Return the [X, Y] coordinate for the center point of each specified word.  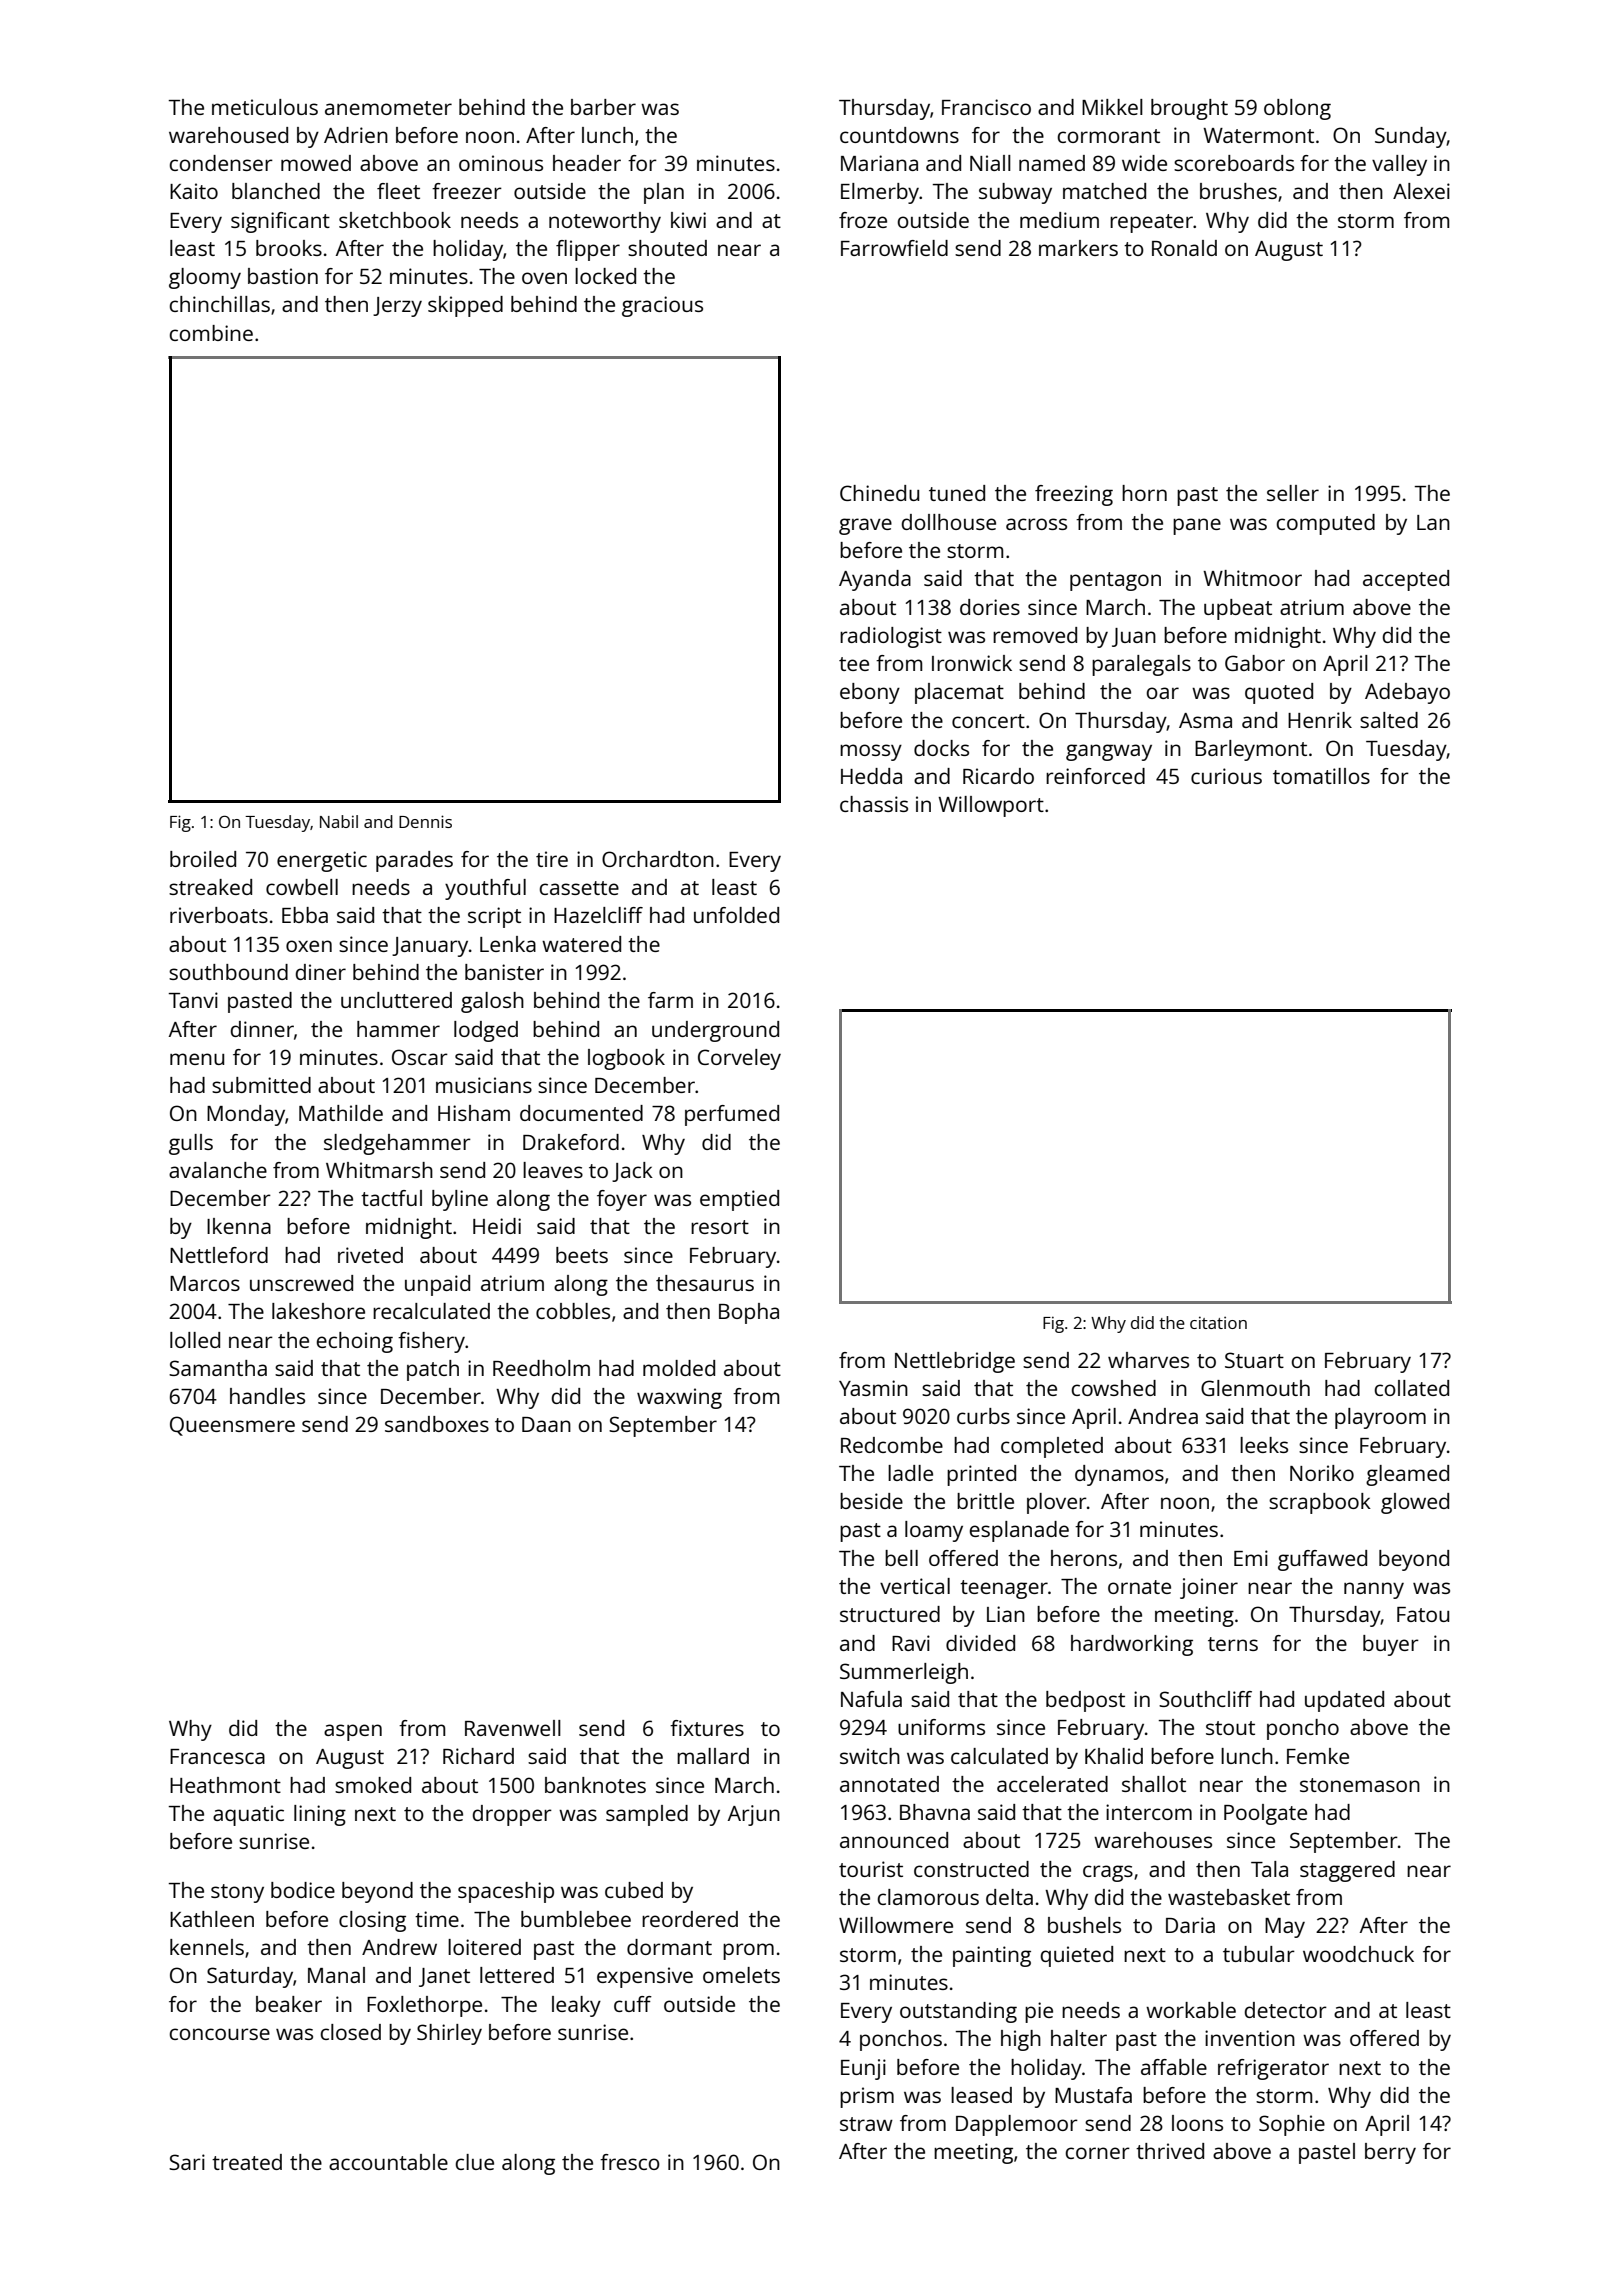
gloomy [205, 278]
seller [1293, 493]
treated [247, 2162]
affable [1174, 2067]
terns [1233, 1644]
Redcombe [892, 1445]
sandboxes [437, 1424]
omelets [741, 1975]
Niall [990, 163]
